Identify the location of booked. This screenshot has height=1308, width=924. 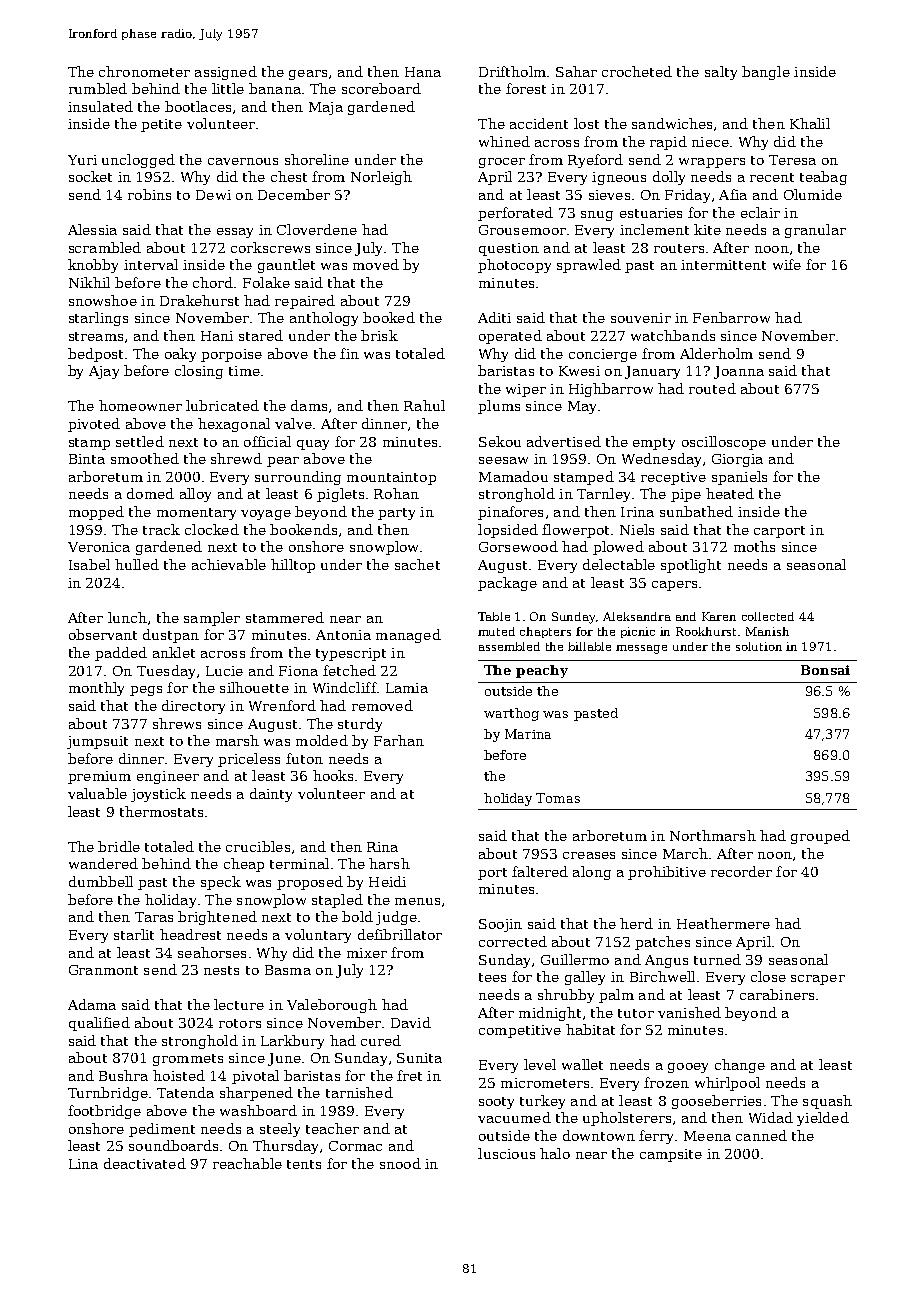
(389, 317).
